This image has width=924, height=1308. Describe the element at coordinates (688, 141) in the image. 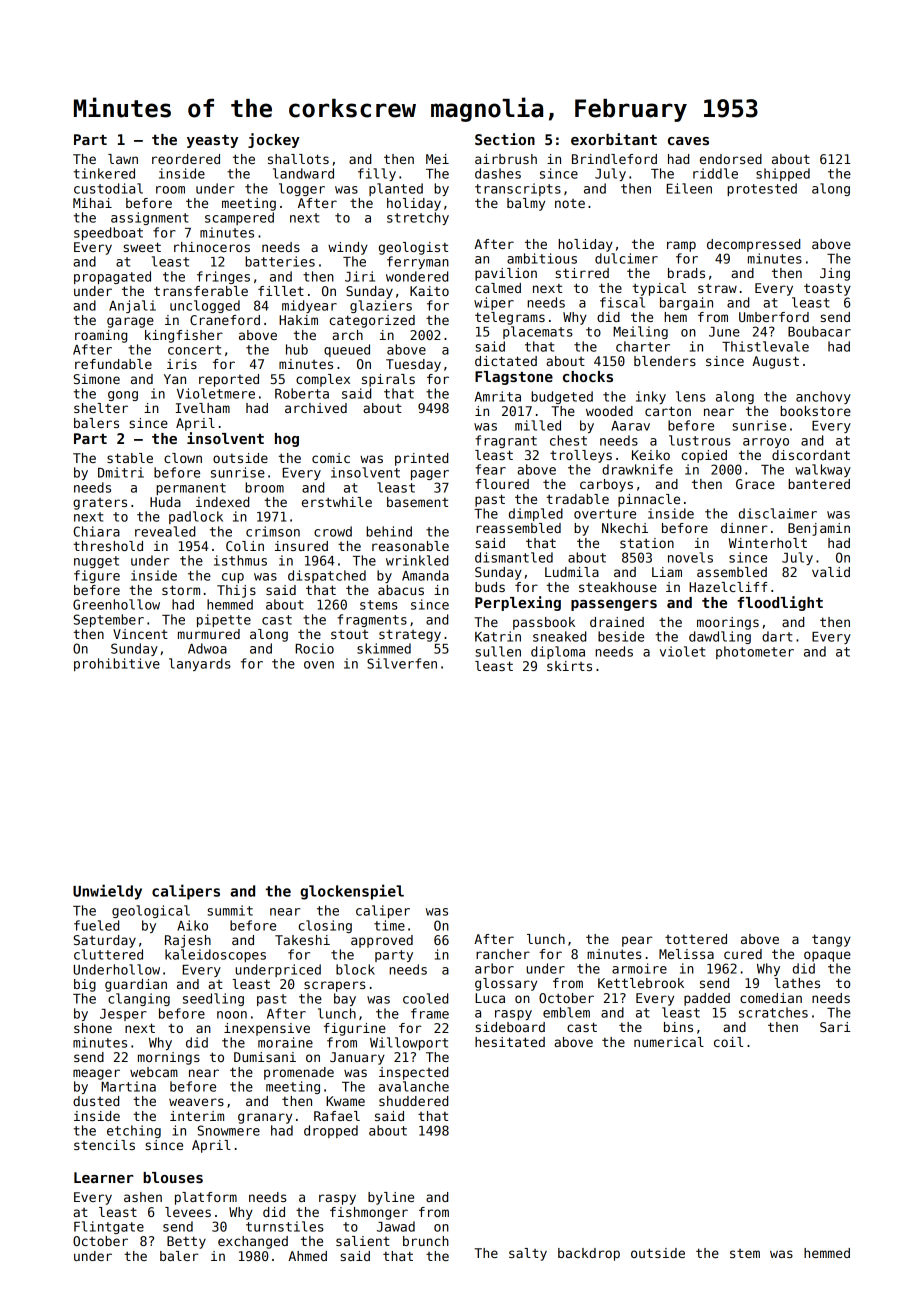

I see `caves` at that location.
